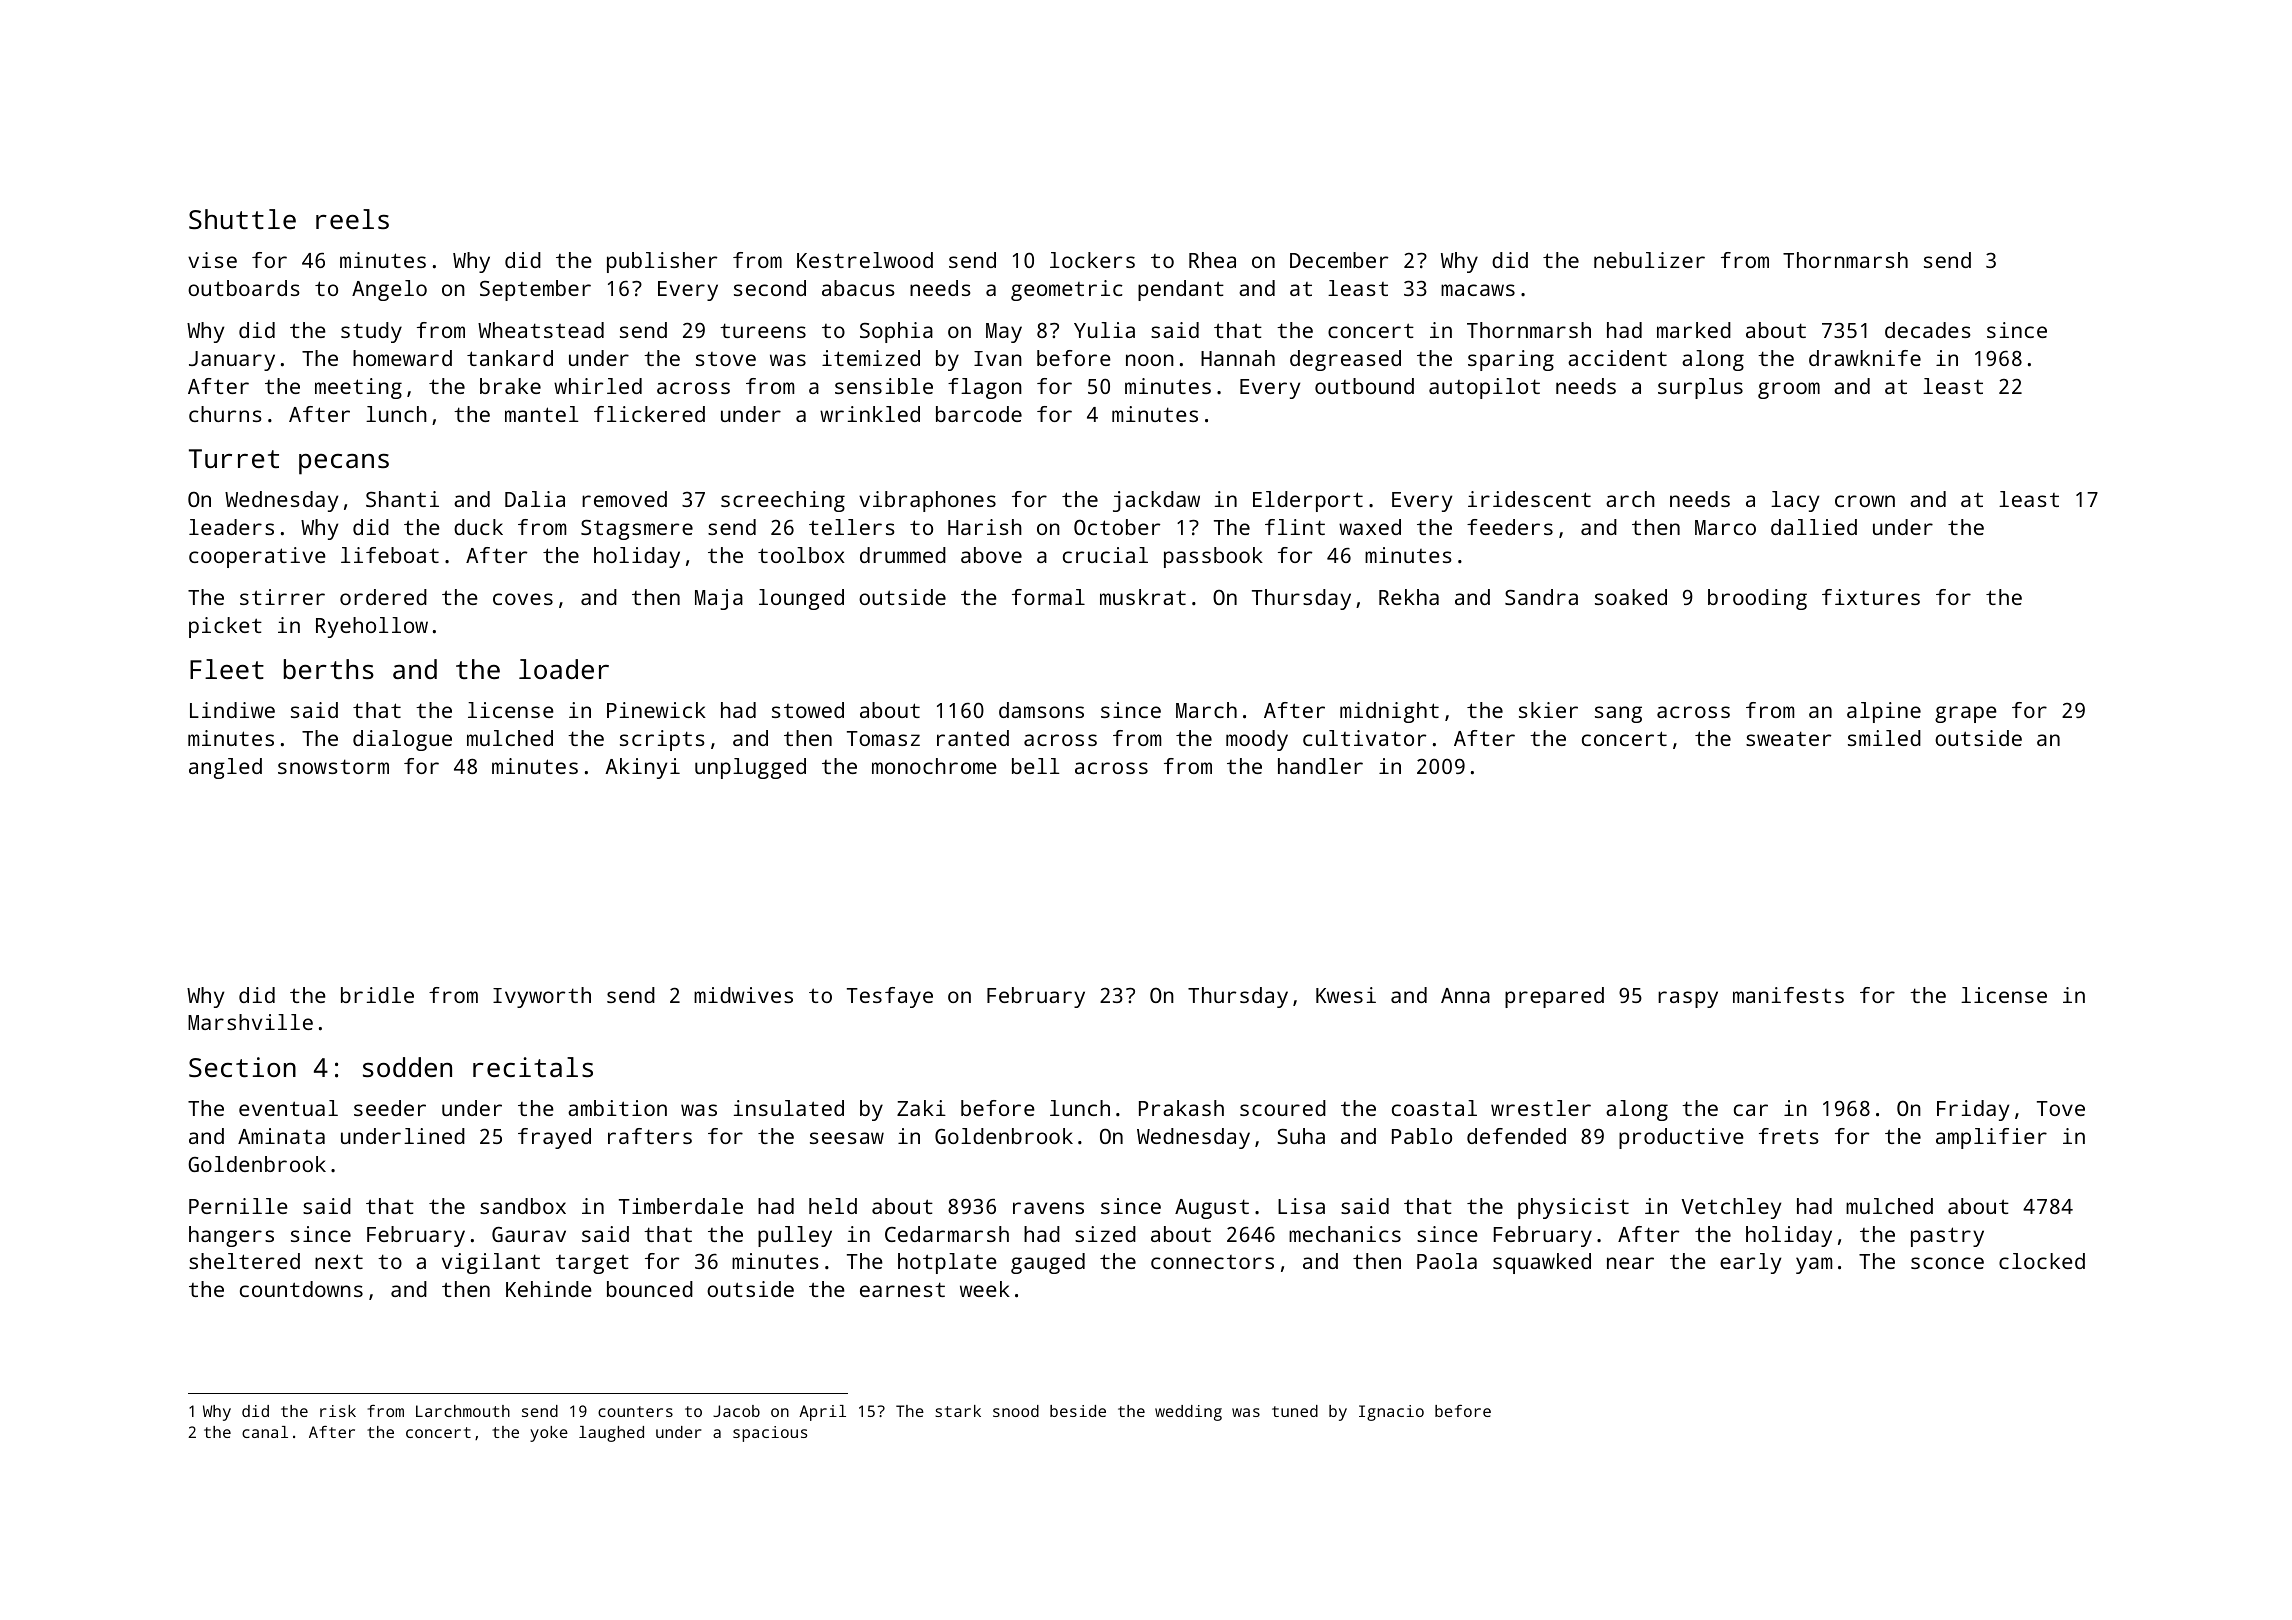 Image resolution: width=2292 pixels, height=1620 pixels. I want to click on decades, so click(1927, 330).
